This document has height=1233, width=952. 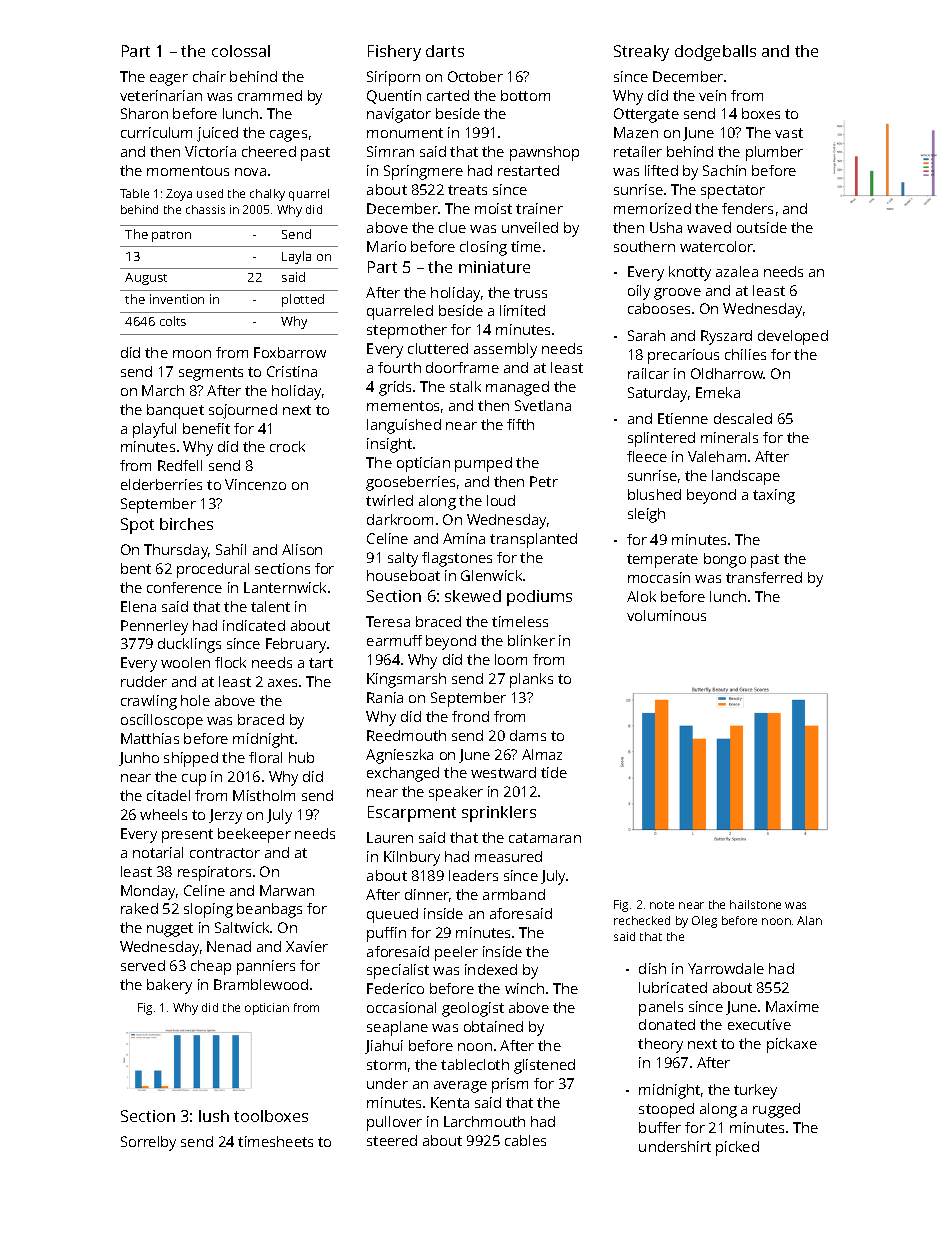 I want to click on queued, so click(x=392, y=915).
